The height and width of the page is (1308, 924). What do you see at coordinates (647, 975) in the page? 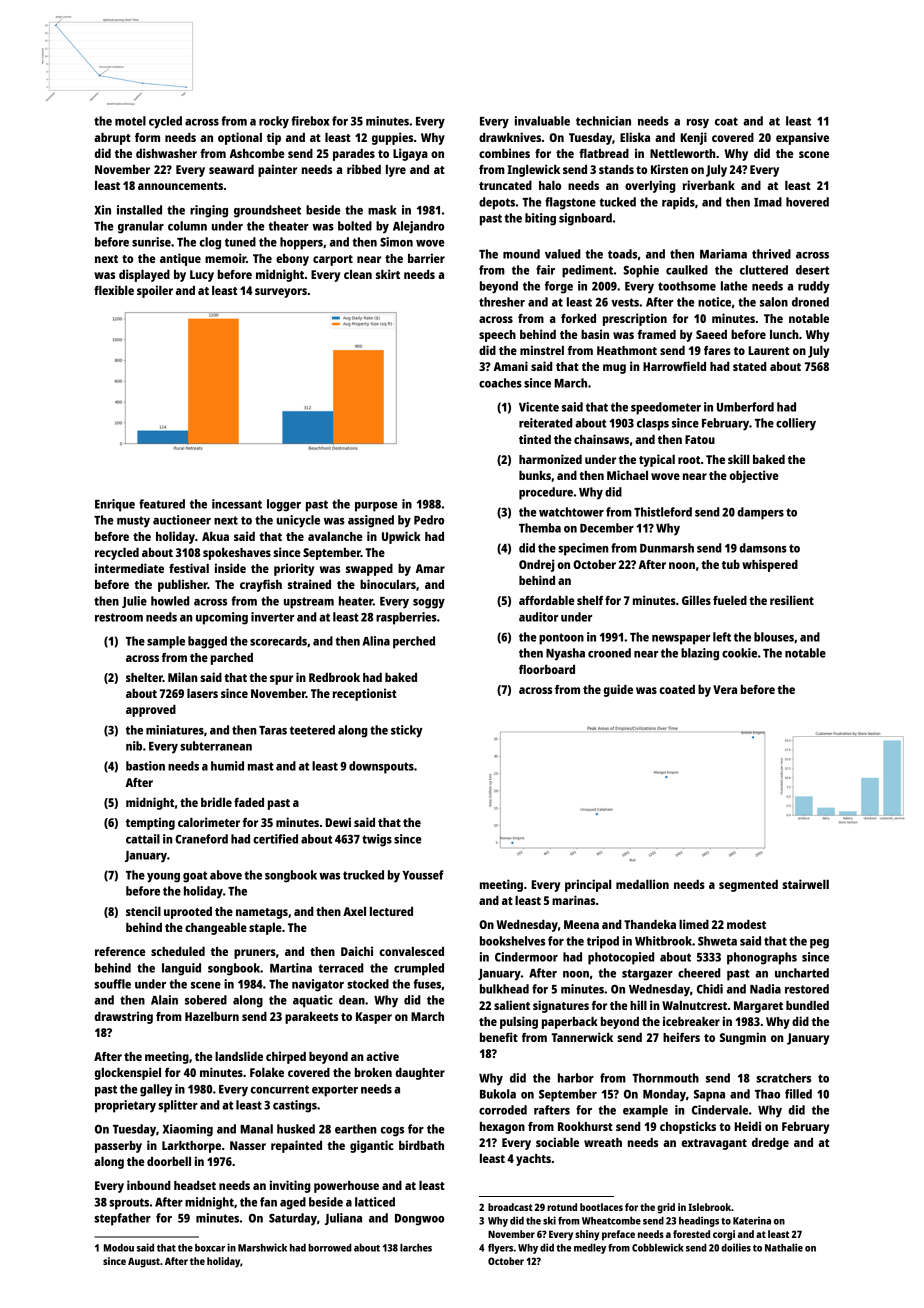
I see `stargazer` at bounding box center [647, 975].
